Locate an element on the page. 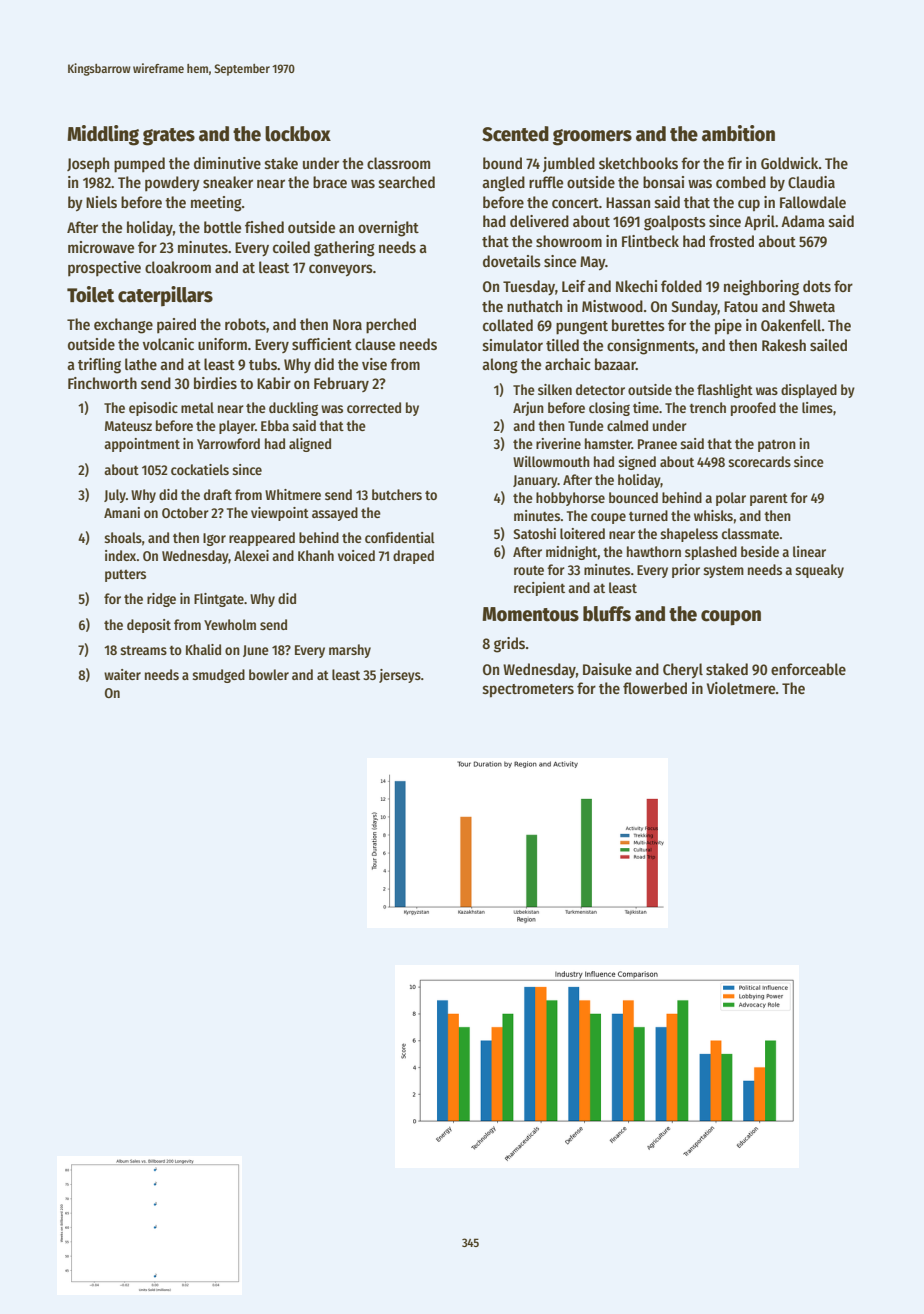 This image has width=924, height=1314. deposit is located at coordinates (149, 626).
